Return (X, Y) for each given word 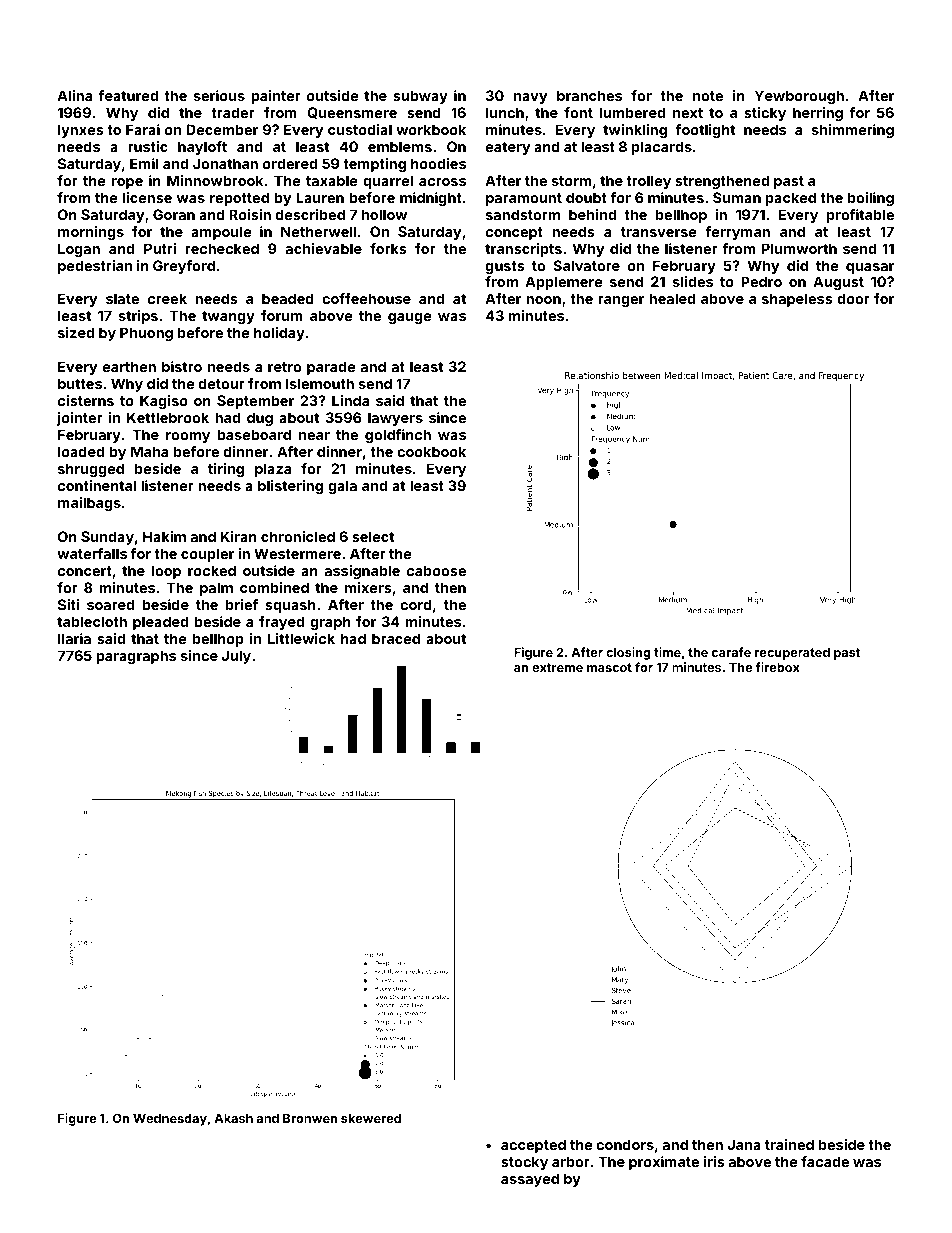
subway (420, 97)
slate (122, 298)
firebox (778, 667)
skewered (371, 1118)
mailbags (89, 504)
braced (396, 638)
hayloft (202, 148)
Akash (233, 1118)
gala (342, 487)
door (853, 298)
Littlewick (301, 638)
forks (388, 248)
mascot (609, 667)
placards (662, 148)
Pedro (761, 281)
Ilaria (74, 638)
